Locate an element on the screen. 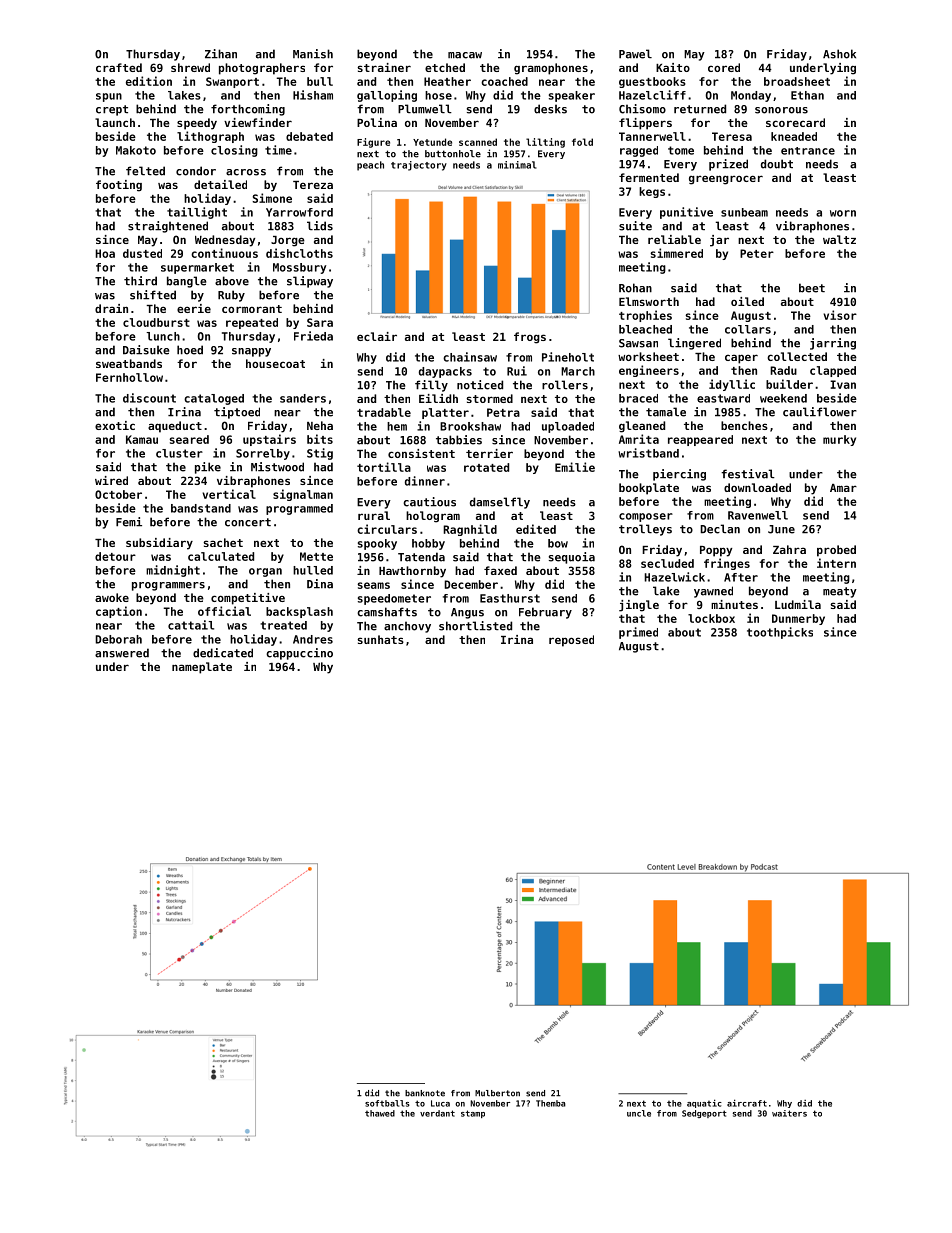  bookplate is located at coordinates (649, 489).
